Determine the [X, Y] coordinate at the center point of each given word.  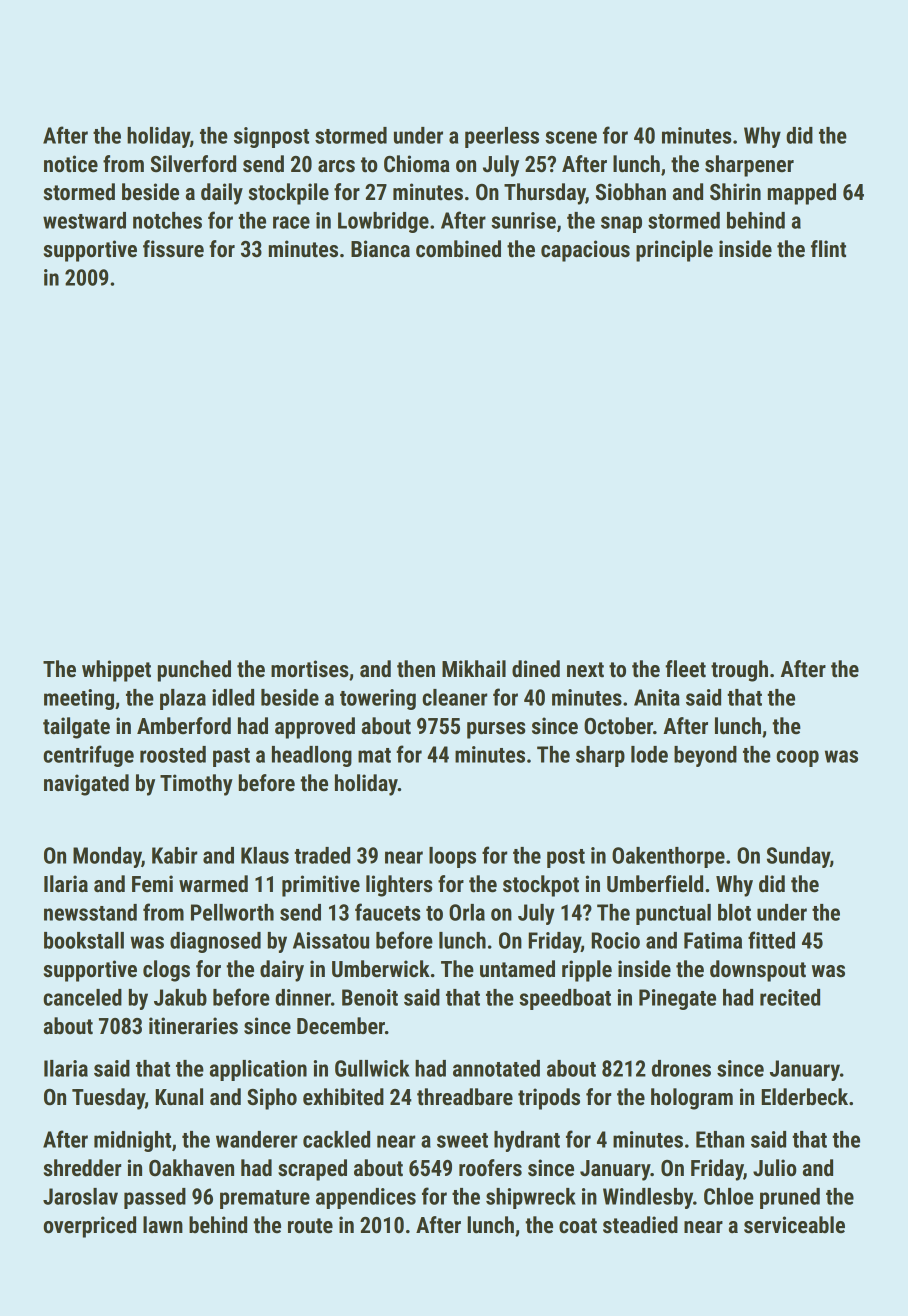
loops [452, 857]
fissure [173, 249]
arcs [336, 166]
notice [71, 164]
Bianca [380, 249]
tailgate [76, 728]
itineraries [193, 1026]
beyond [705, 756]
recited [790, 997]
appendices [366, 1198]
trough [739, 671]
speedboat [565, 999]
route [310, 1226]
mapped [802, 194]
